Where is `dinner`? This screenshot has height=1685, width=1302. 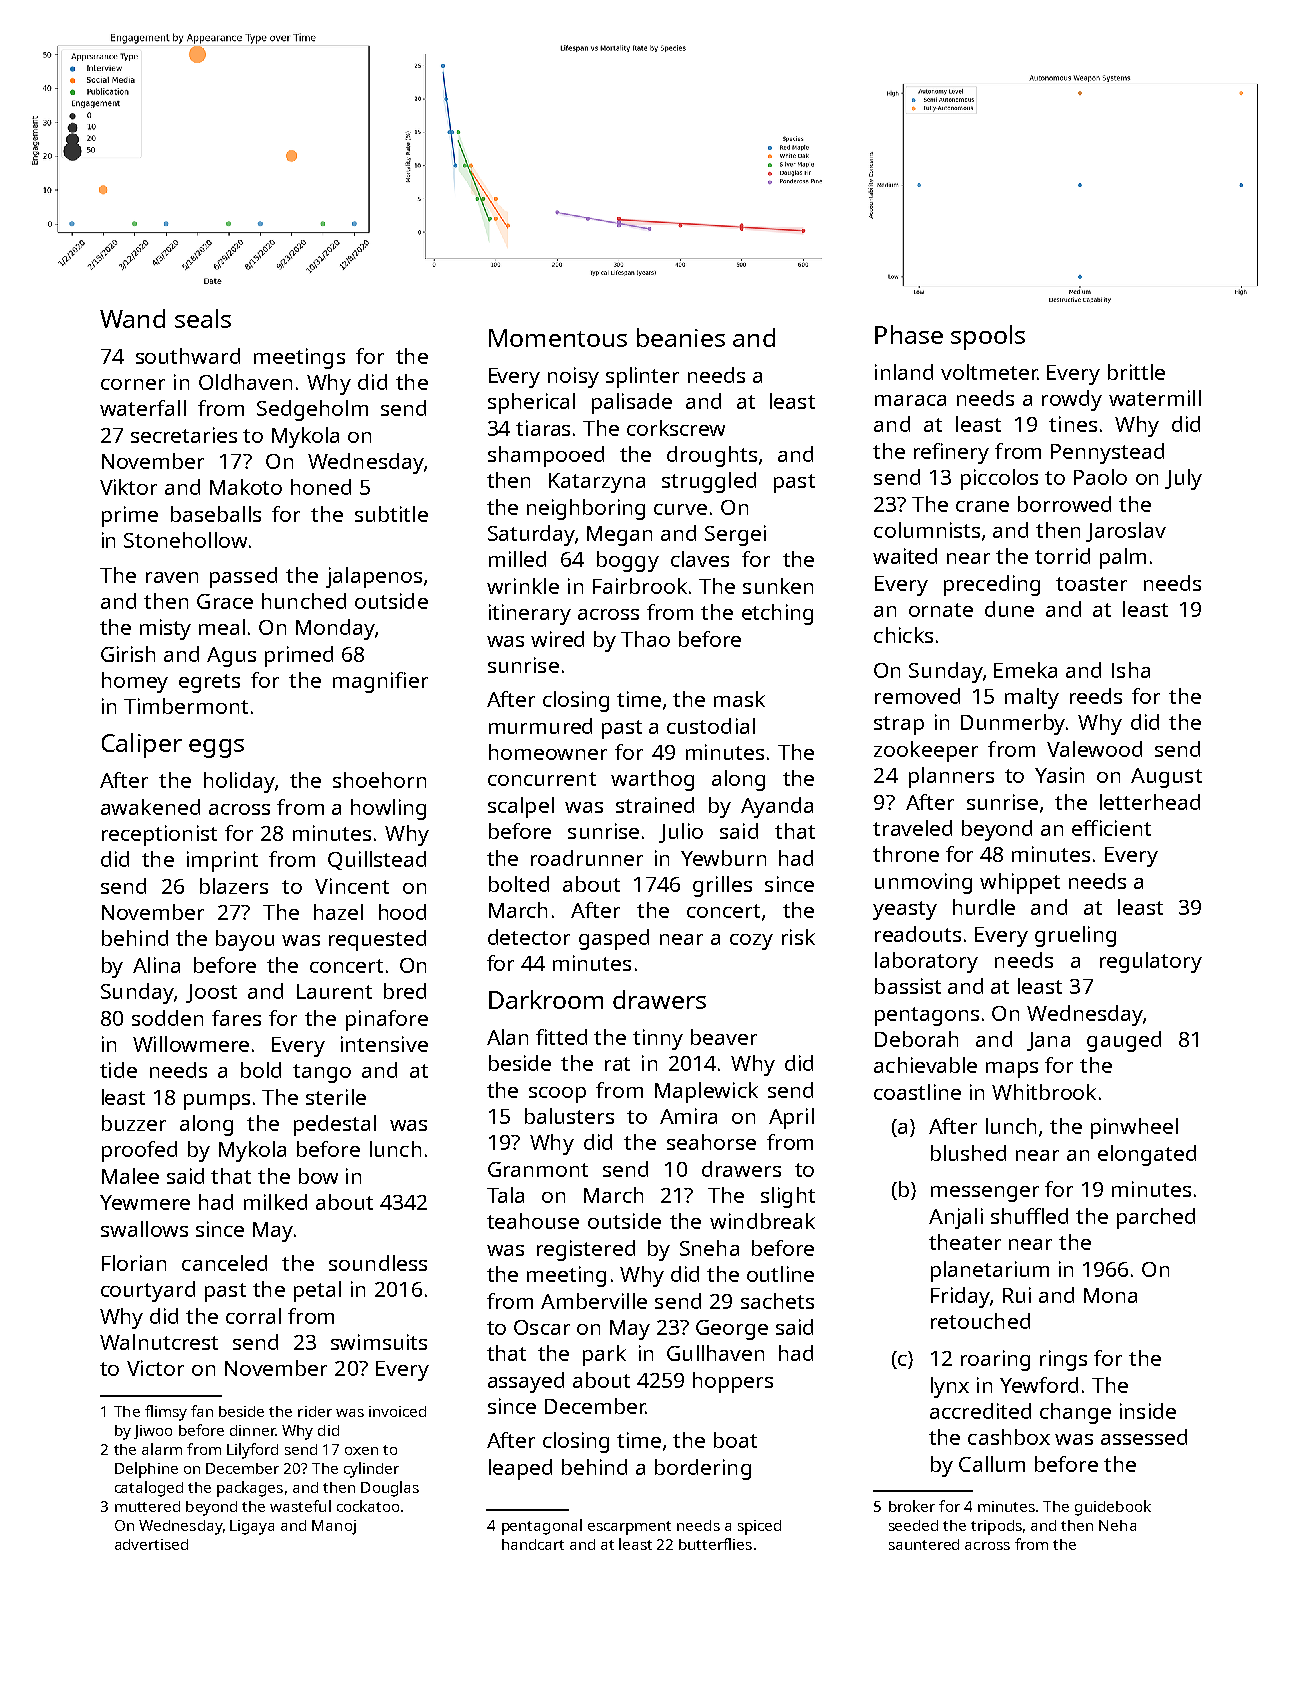 dinner is located at coordinates (252, 1430).
